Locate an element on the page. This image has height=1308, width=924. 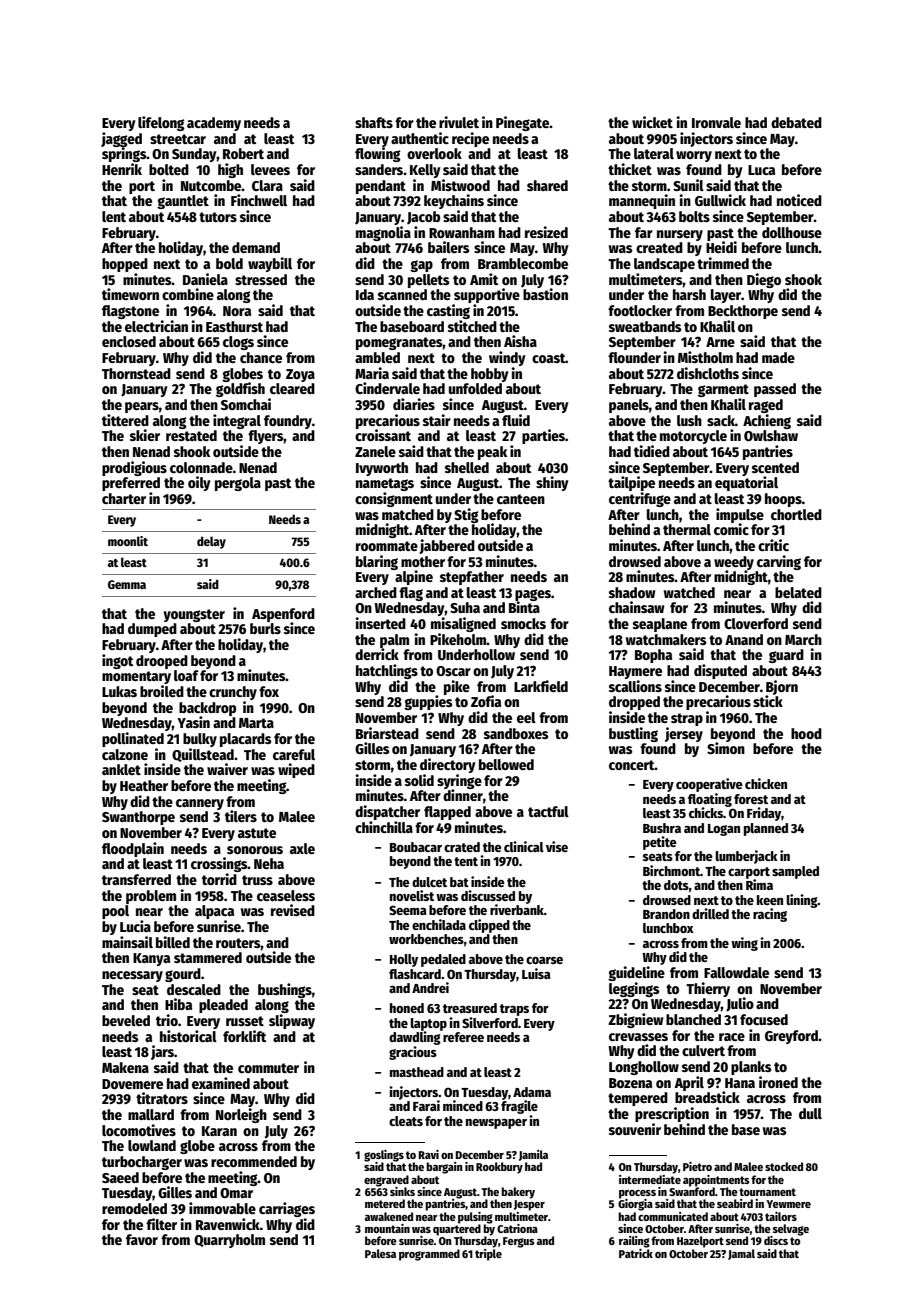
Palesa is located at coordinates (380, 1253).
